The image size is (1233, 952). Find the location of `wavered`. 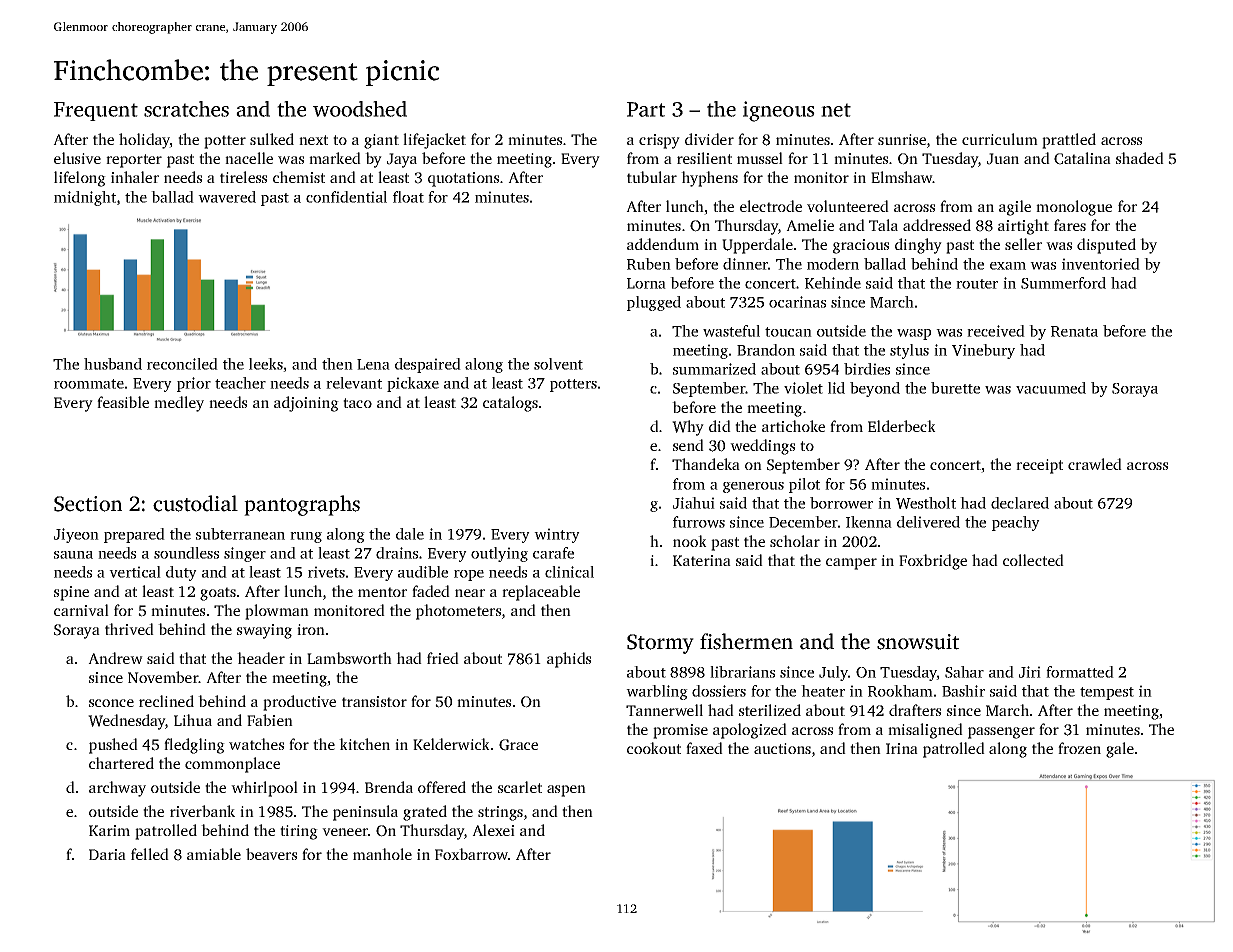

wavered is located at coordinates (227, 197).
